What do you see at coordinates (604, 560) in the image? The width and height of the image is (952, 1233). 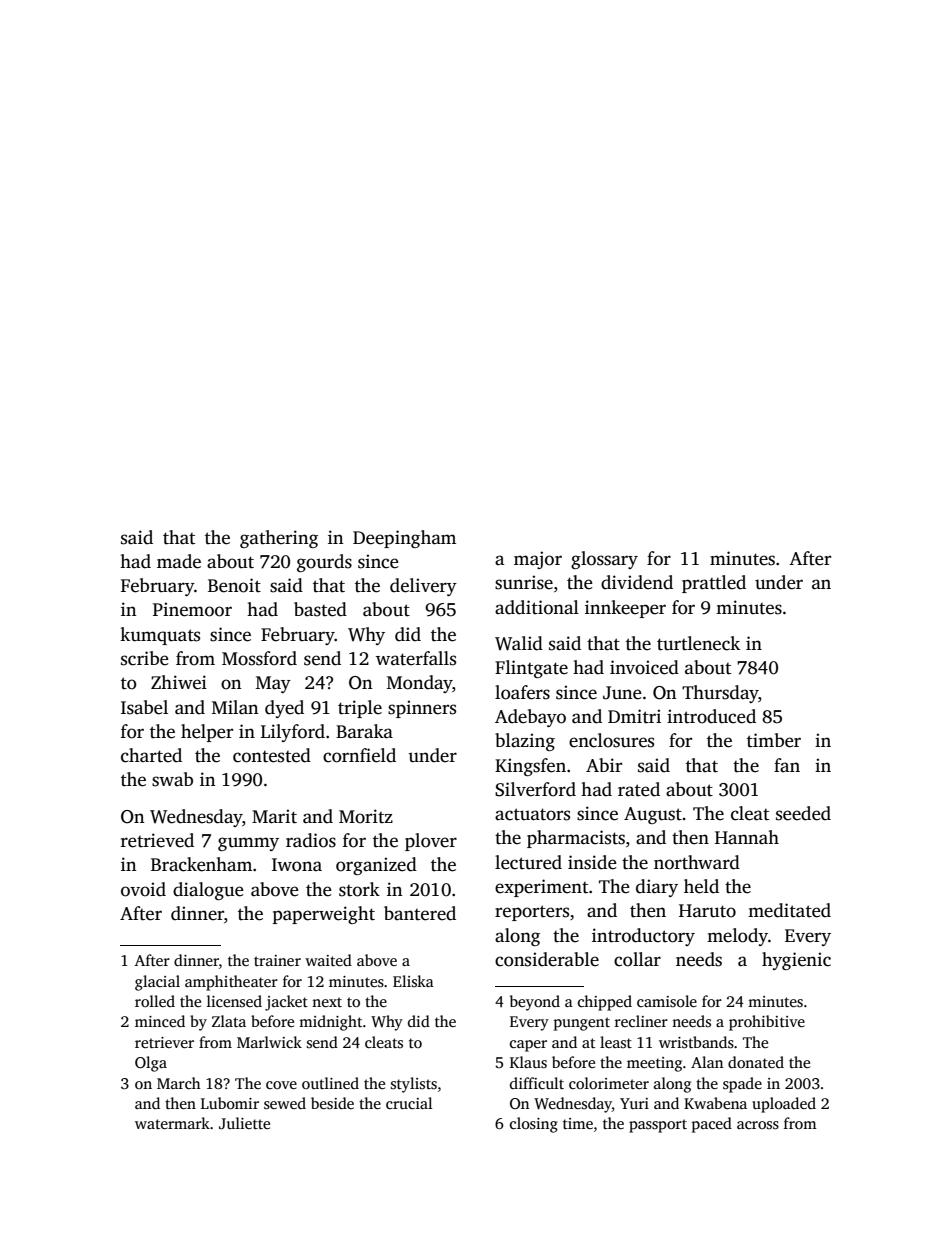 I see `glossary` at bounding box center [604, 560].
